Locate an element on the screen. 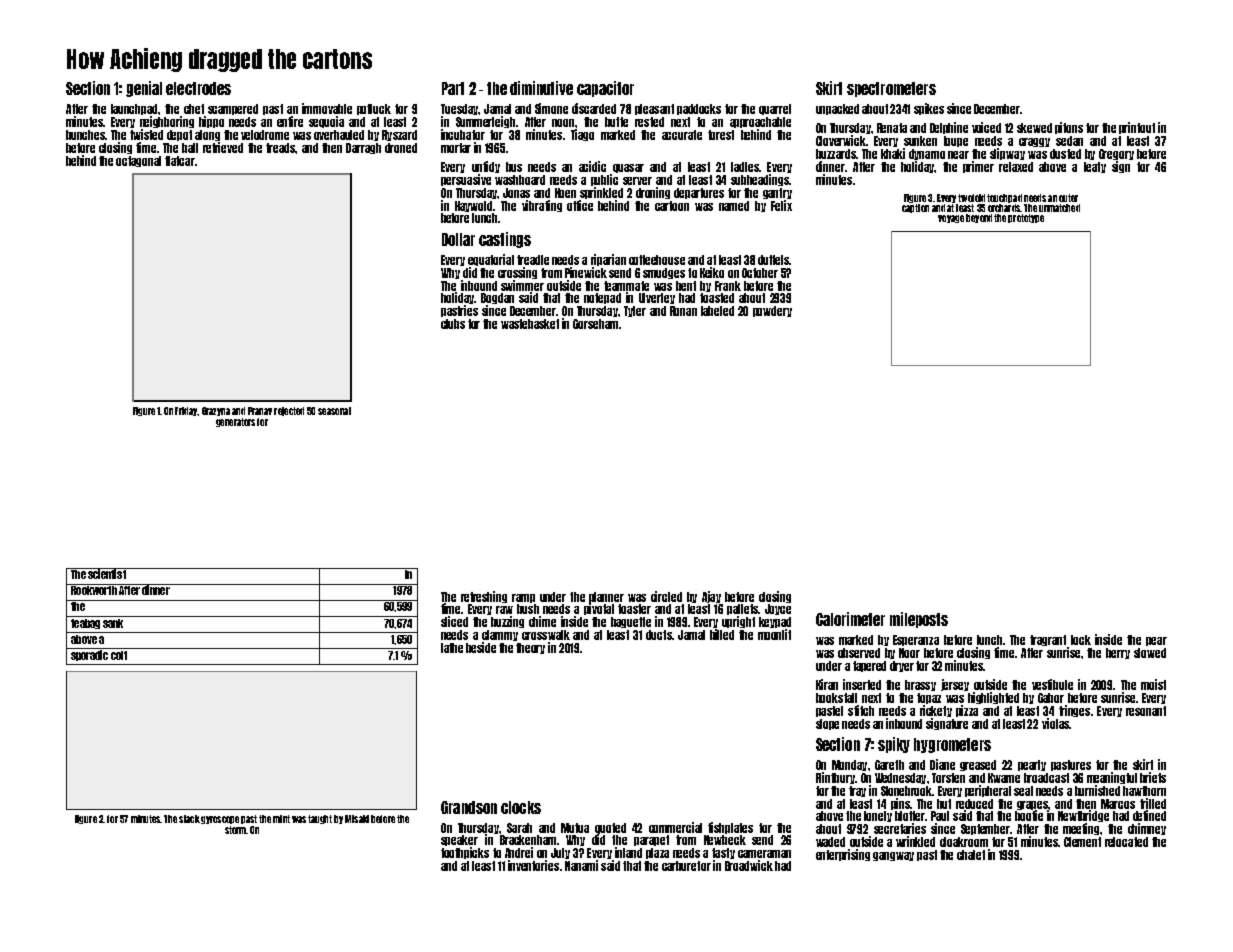  flatcar is located at coordinates (180, 161).
